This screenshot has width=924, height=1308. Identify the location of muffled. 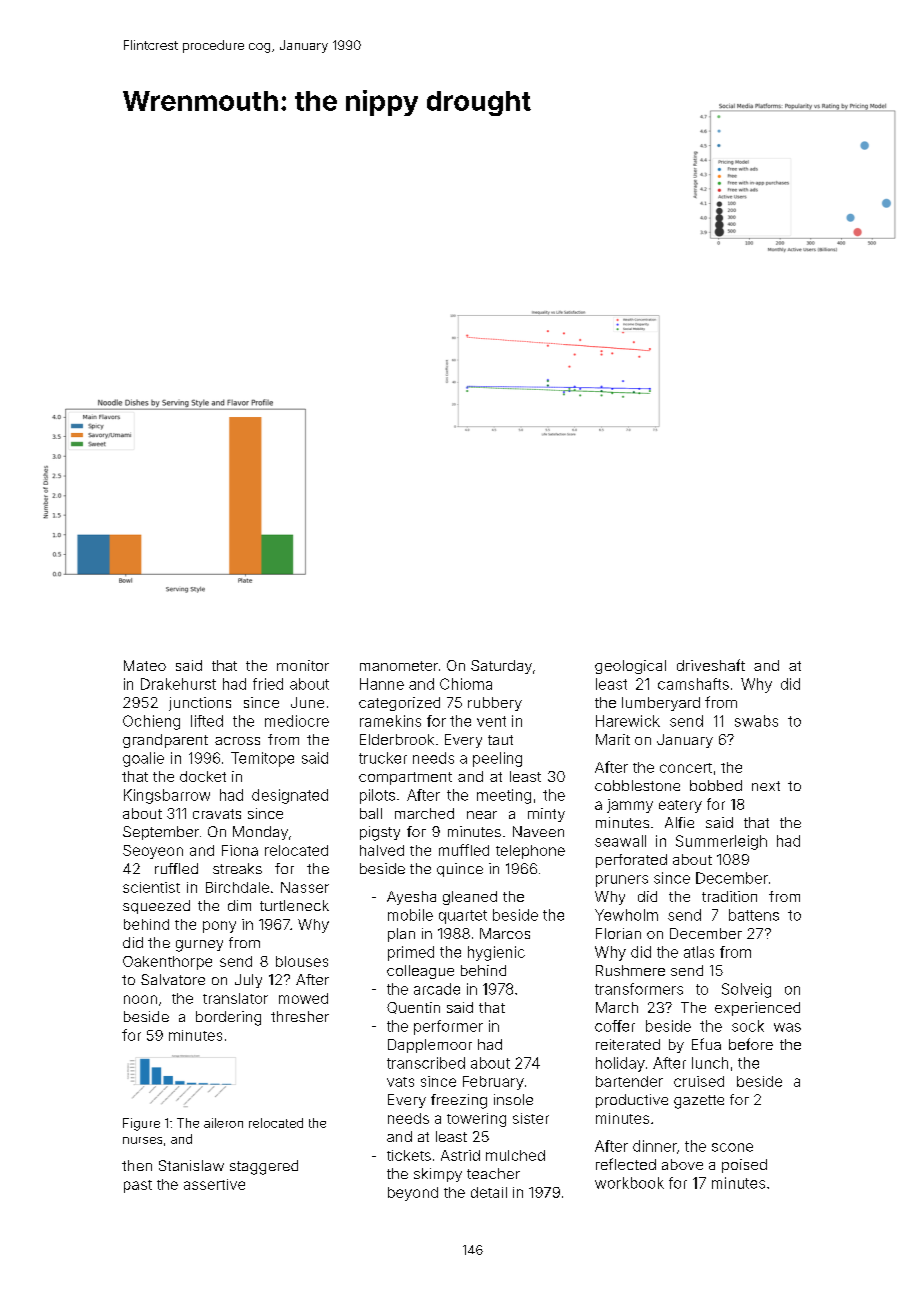
(464, 850).
